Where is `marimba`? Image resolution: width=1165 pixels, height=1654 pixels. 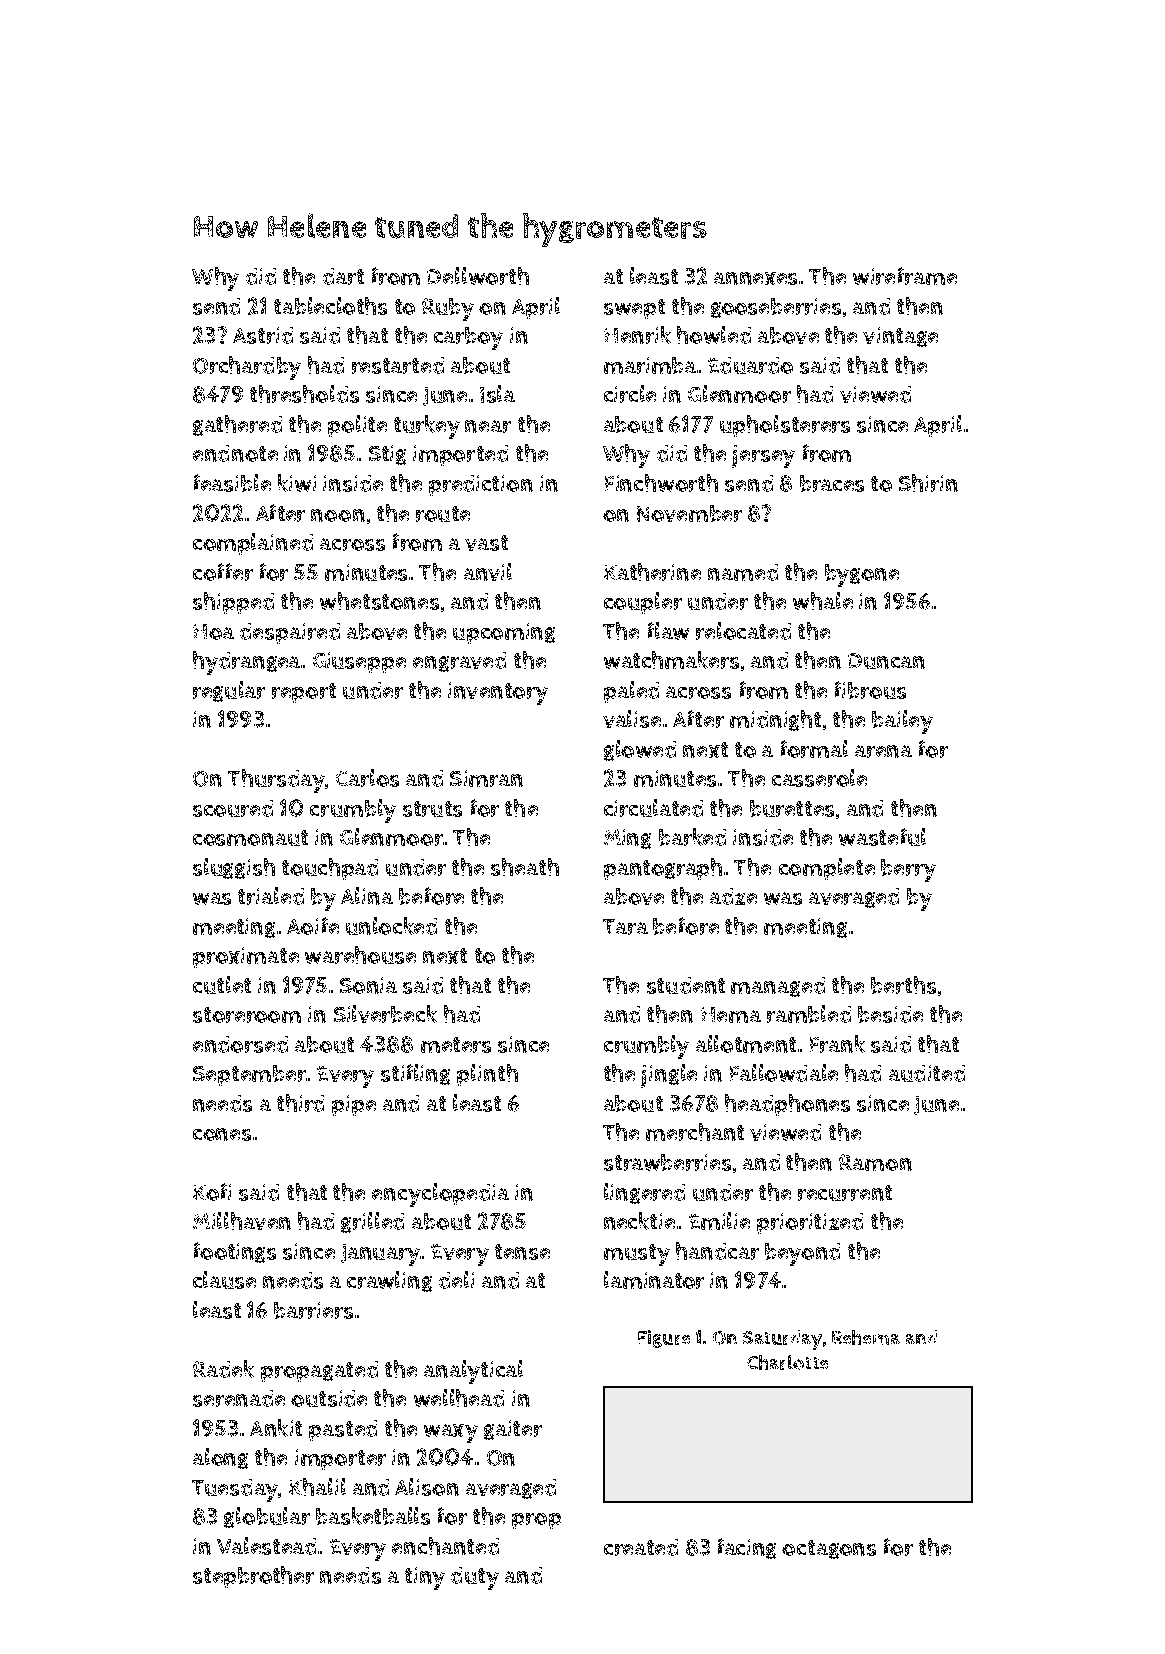
marimba is located at coordinates (650, 365).
